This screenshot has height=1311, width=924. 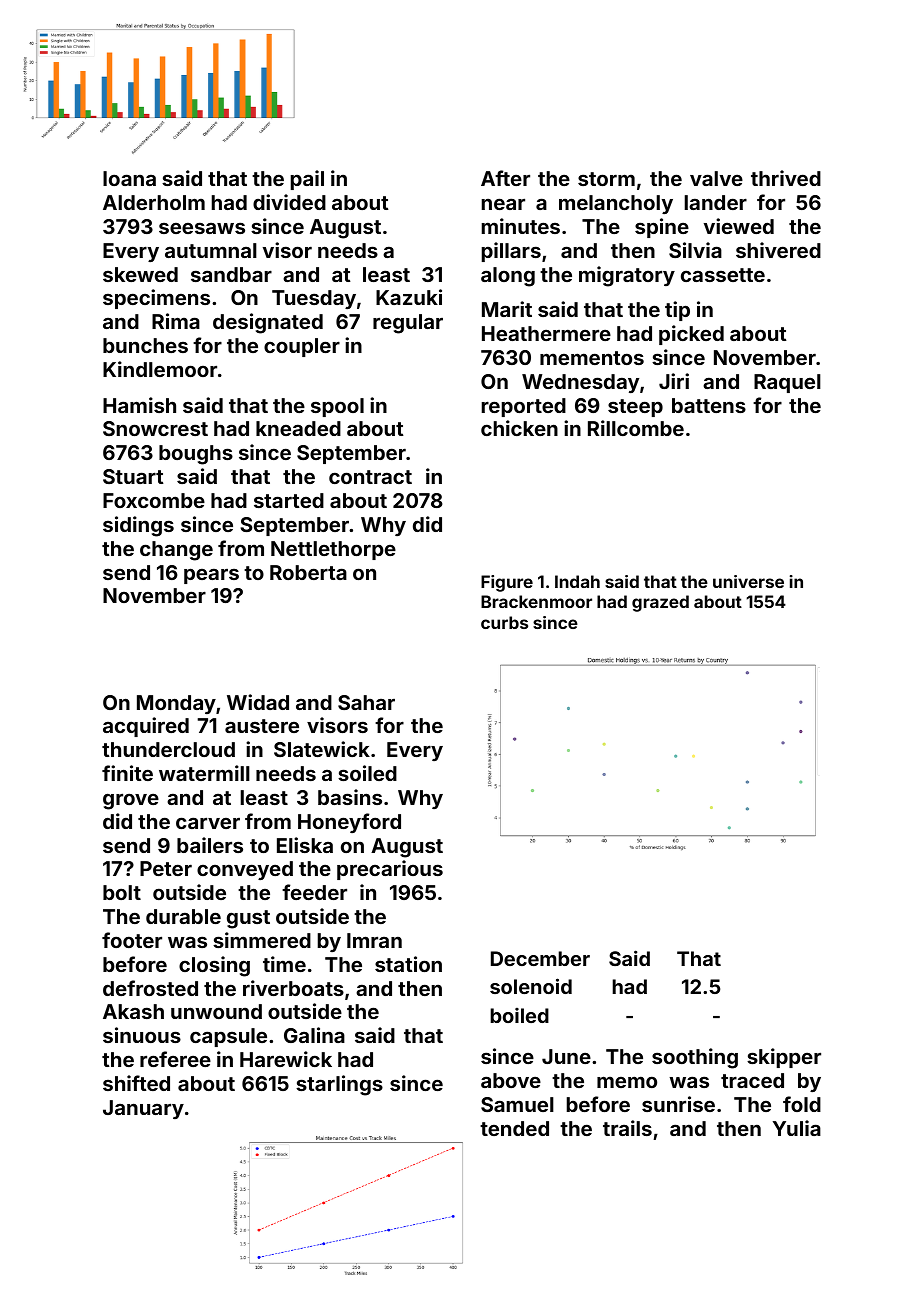 I want to click on precarious, so click(x=390, y=870).
